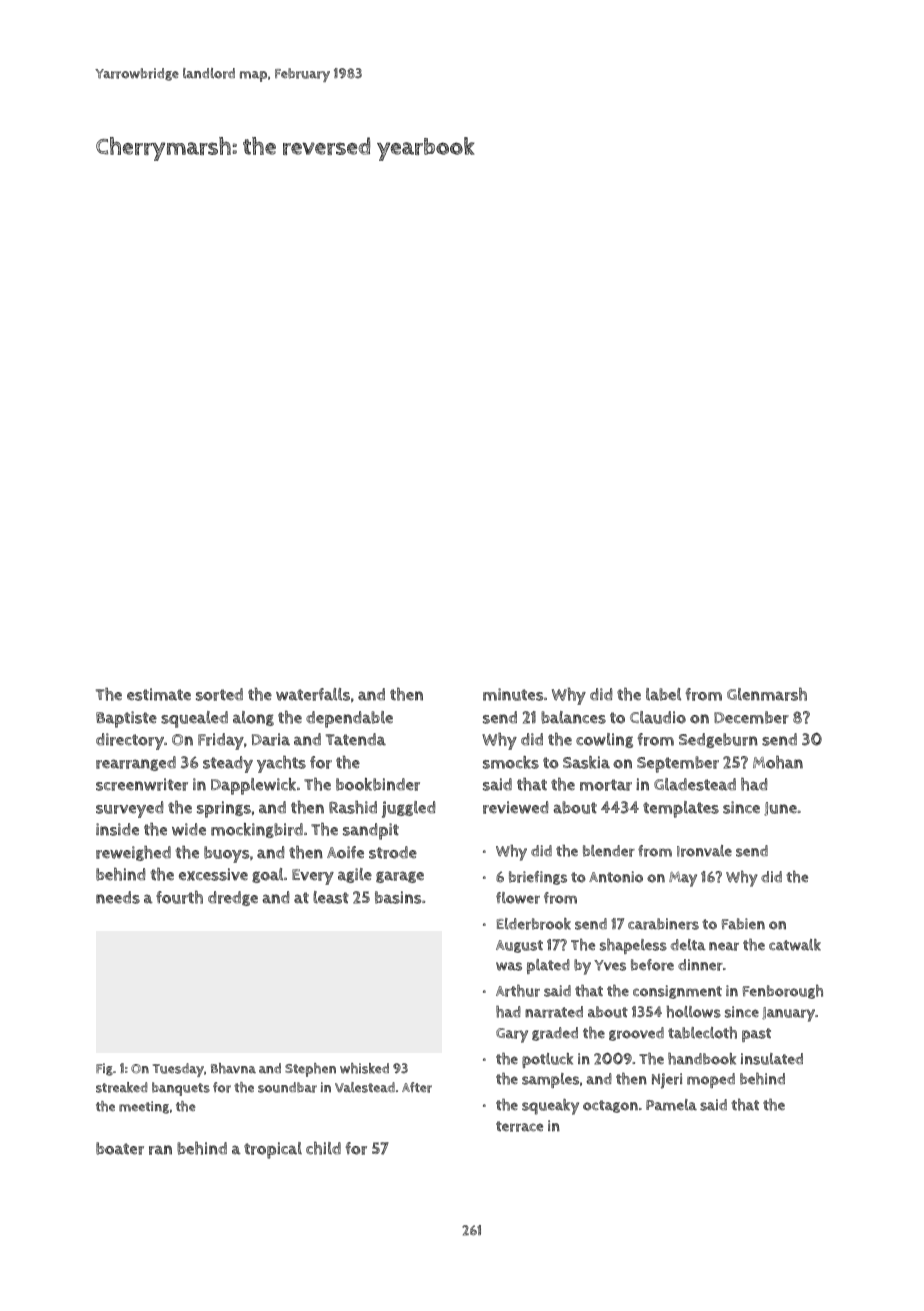 The height and width of the screenshot is (1311, 924). What do you see at coordinates (513, 694) in the screenshot?
I see `minutes` at bounding box center [513, 694].
